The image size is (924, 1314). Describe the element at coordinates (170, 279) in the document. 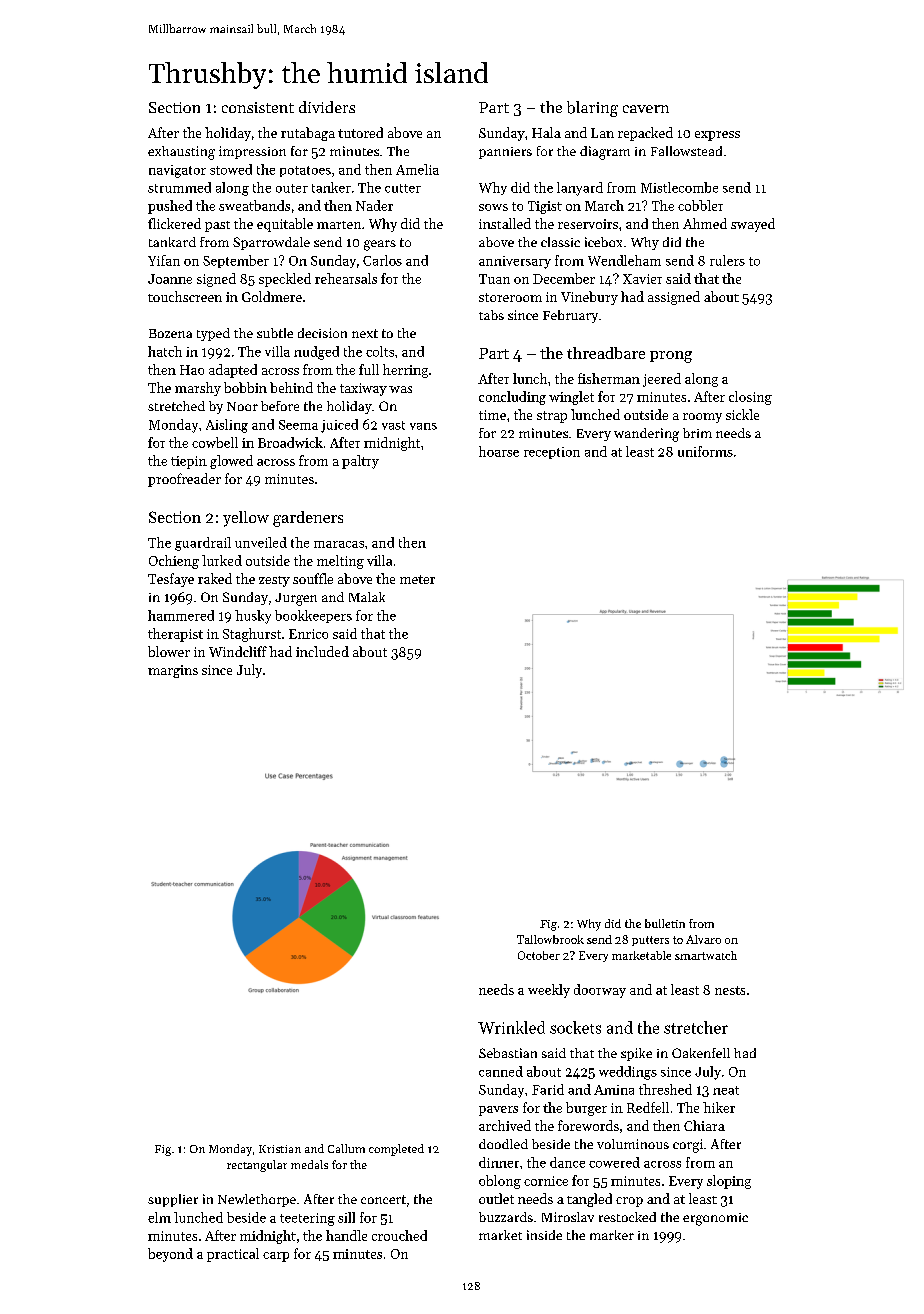

I see `Joanne` at that location.
